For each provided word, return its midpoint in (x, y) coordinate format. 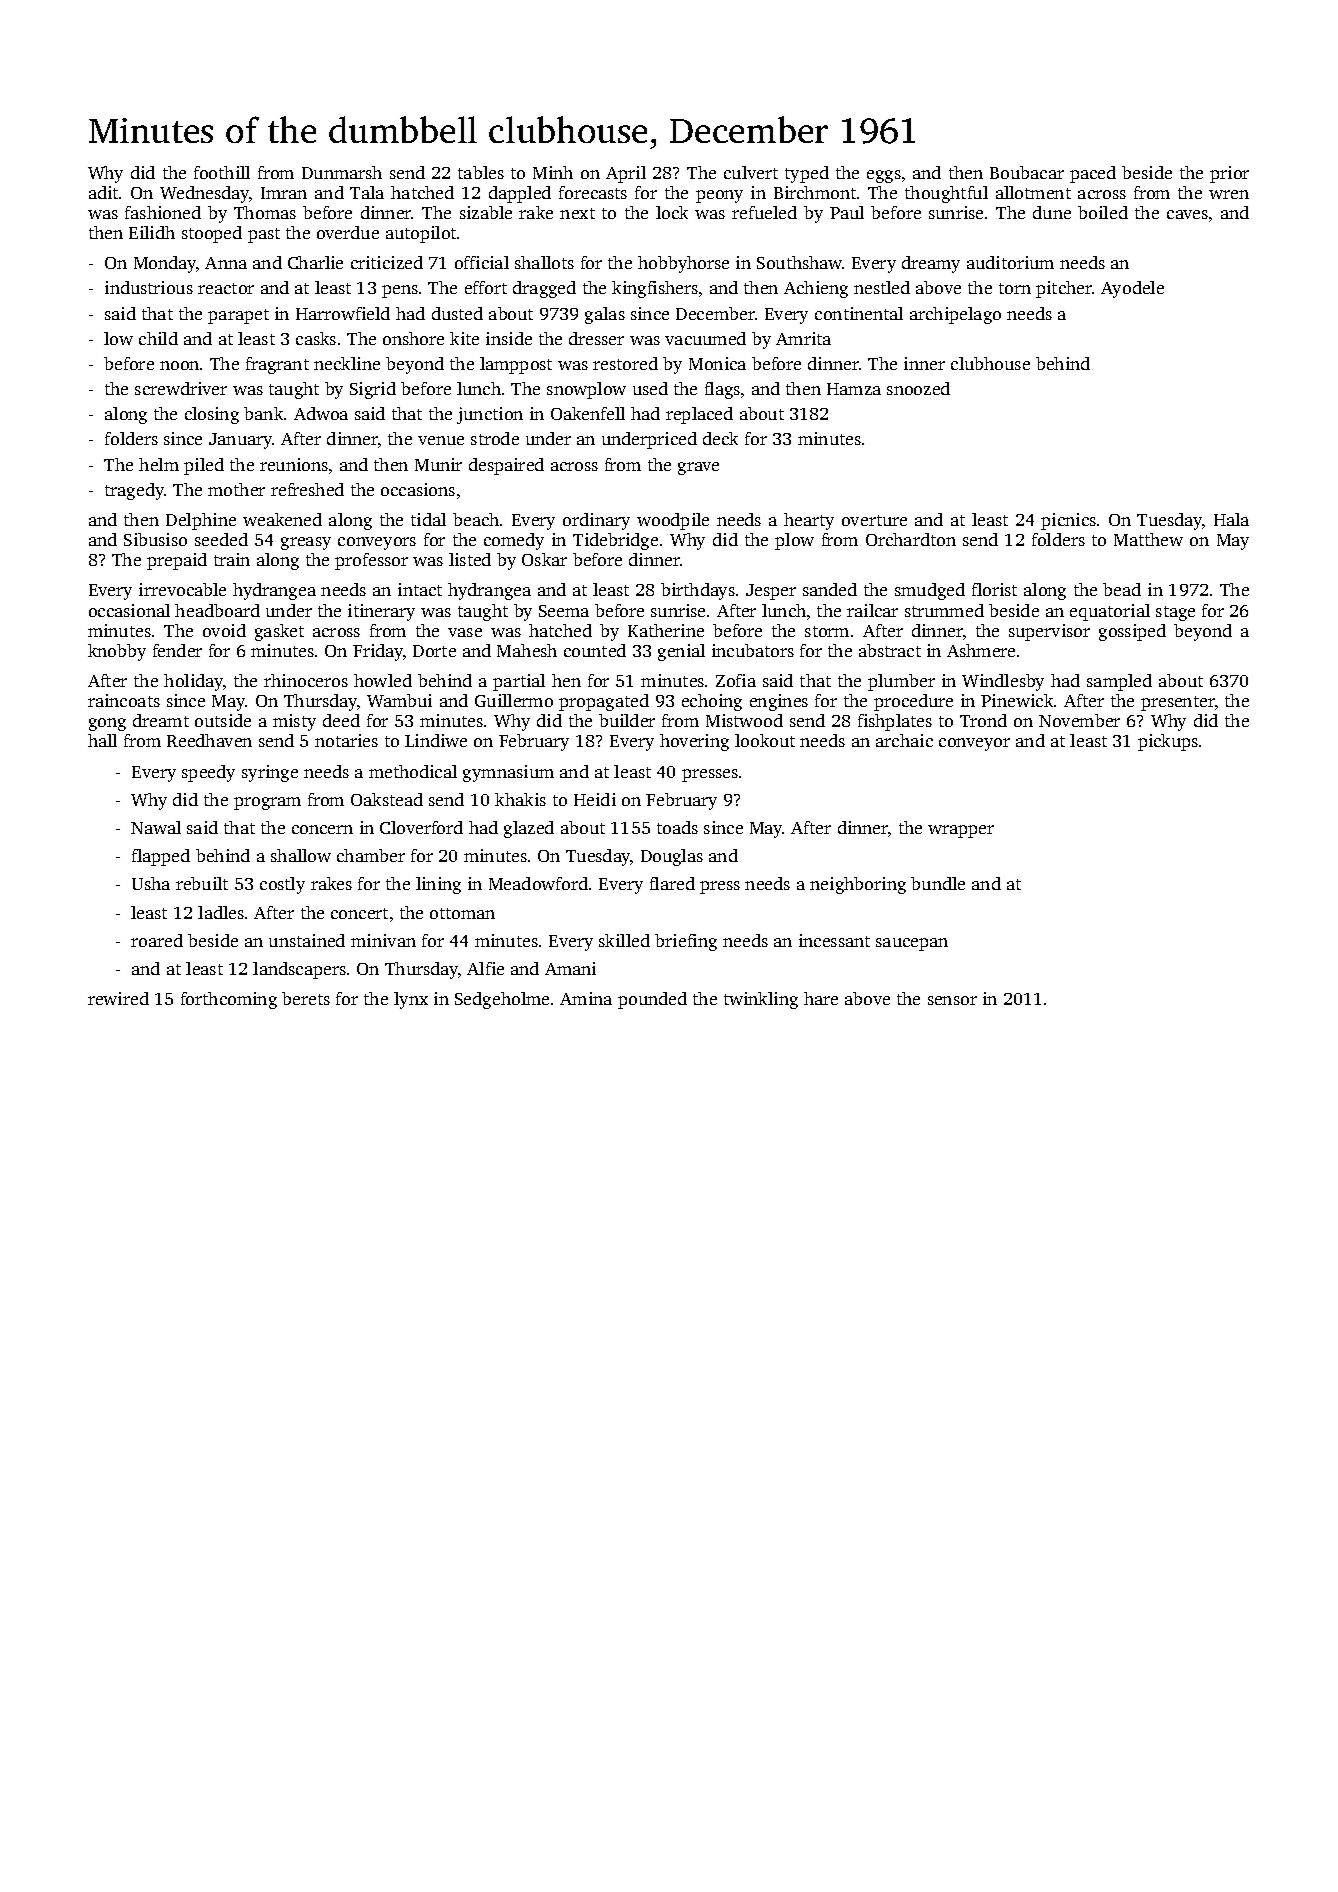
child (158, 338)
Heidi (595, 799)
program (267, 803)
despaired (506, 466)
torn (1015, 288)
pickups (1168, 742)
